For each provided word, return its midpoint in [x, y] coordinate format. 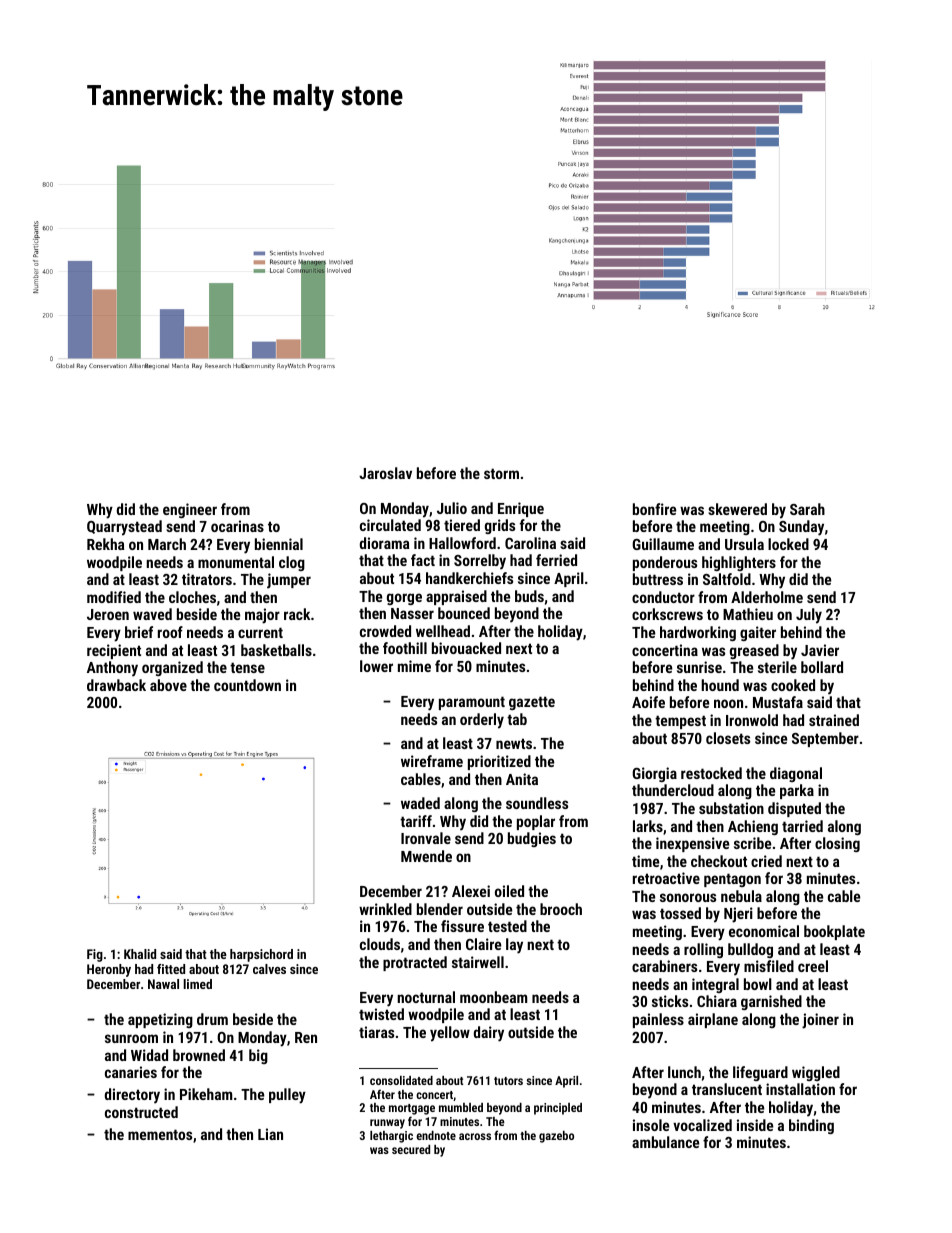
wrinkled [385, 909]
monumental [236, 562]
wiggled [816, 1073]
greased [754, 651]
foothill [405, 648]
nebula [741, 896]
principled [558, 1109]
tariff [416, 821]
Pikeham [206, 1094]
